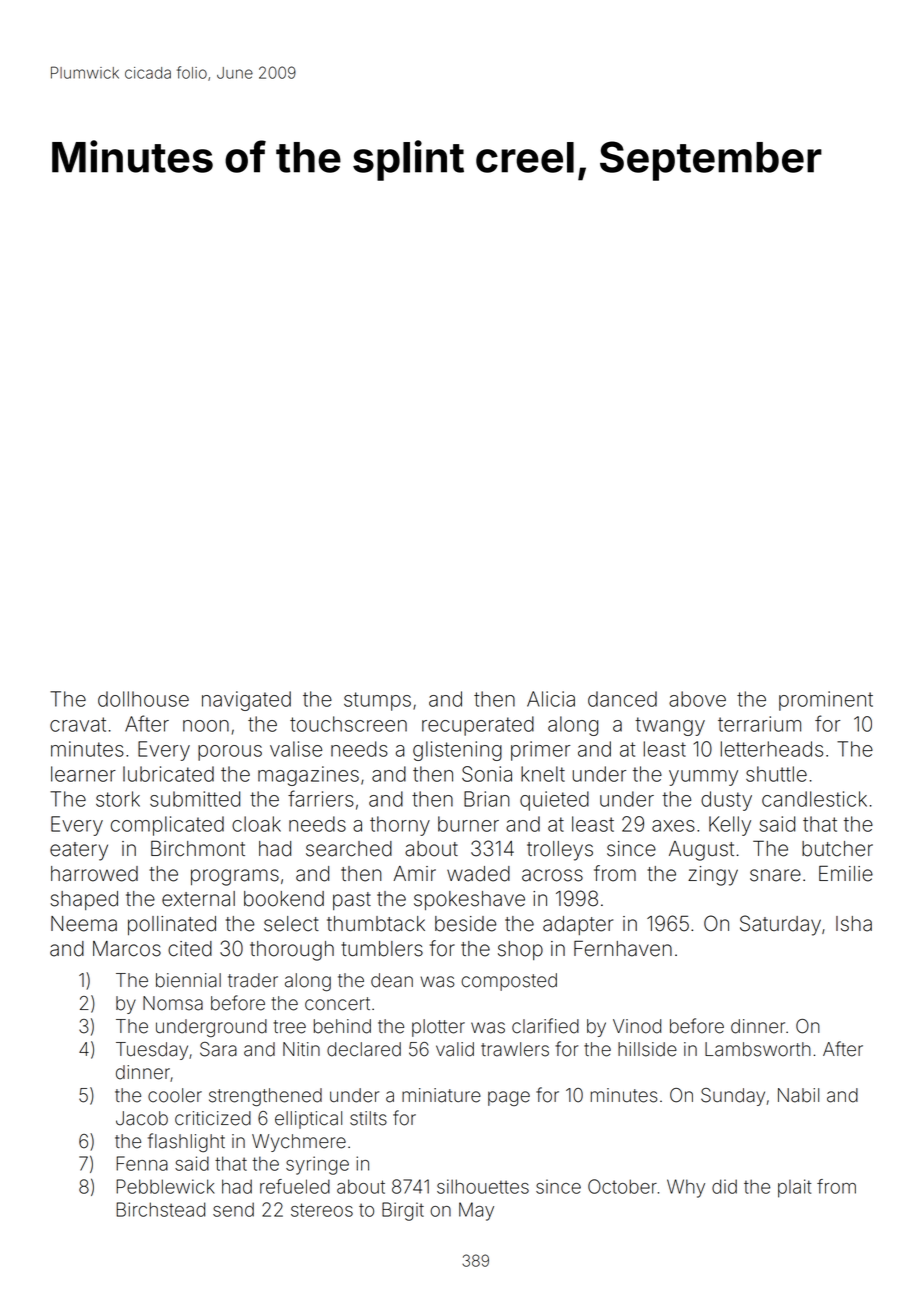  Describe the element at coordinates (348, 724) in the page. I see `touchscreen` at that location.
